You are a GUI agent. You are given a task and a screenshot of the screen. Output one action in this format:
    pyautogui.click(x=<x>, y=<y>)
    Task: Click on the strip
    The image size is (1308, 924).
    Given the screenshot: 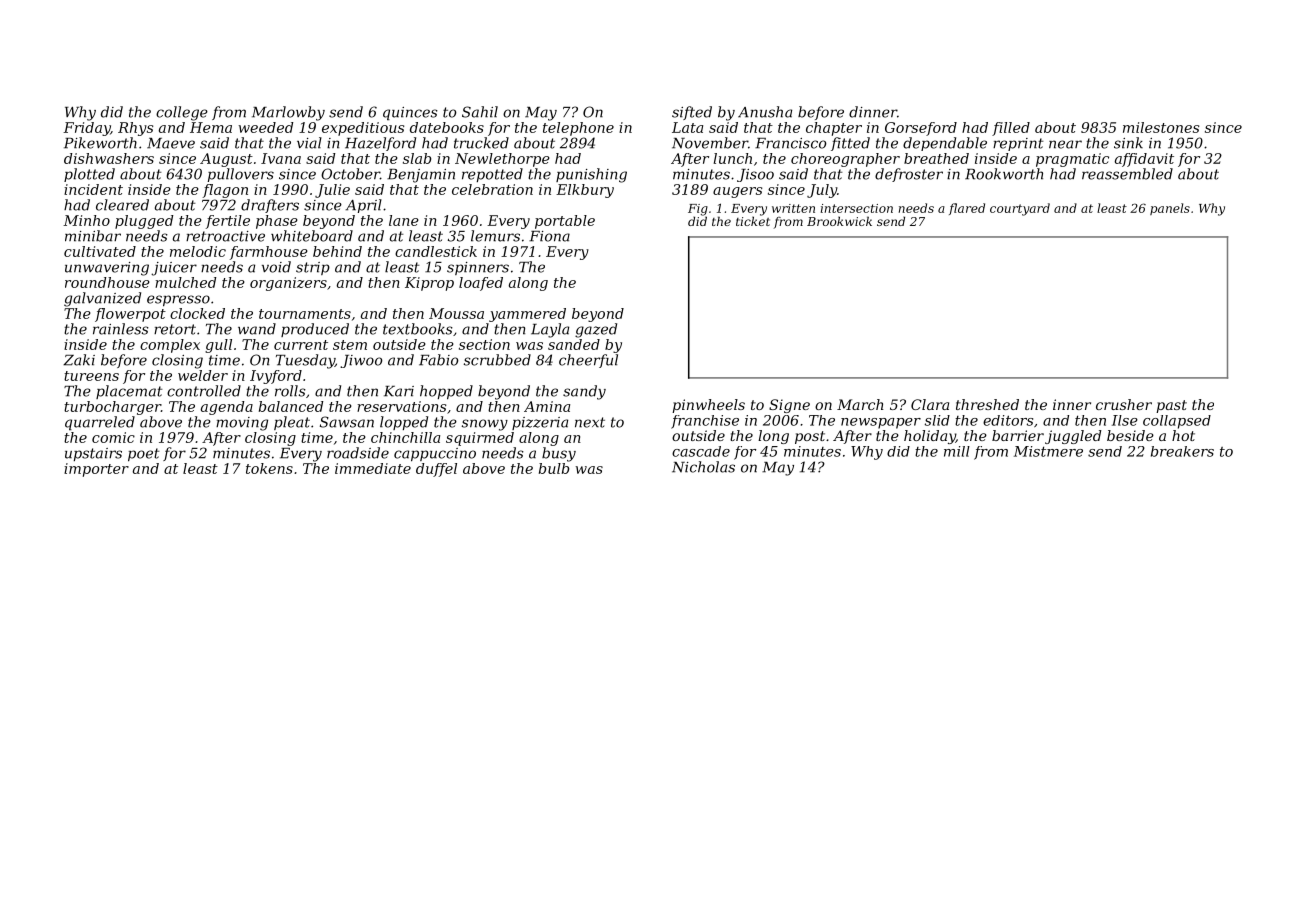 What is the action you would take?
    pyautogui.click(x=313, y=268)
